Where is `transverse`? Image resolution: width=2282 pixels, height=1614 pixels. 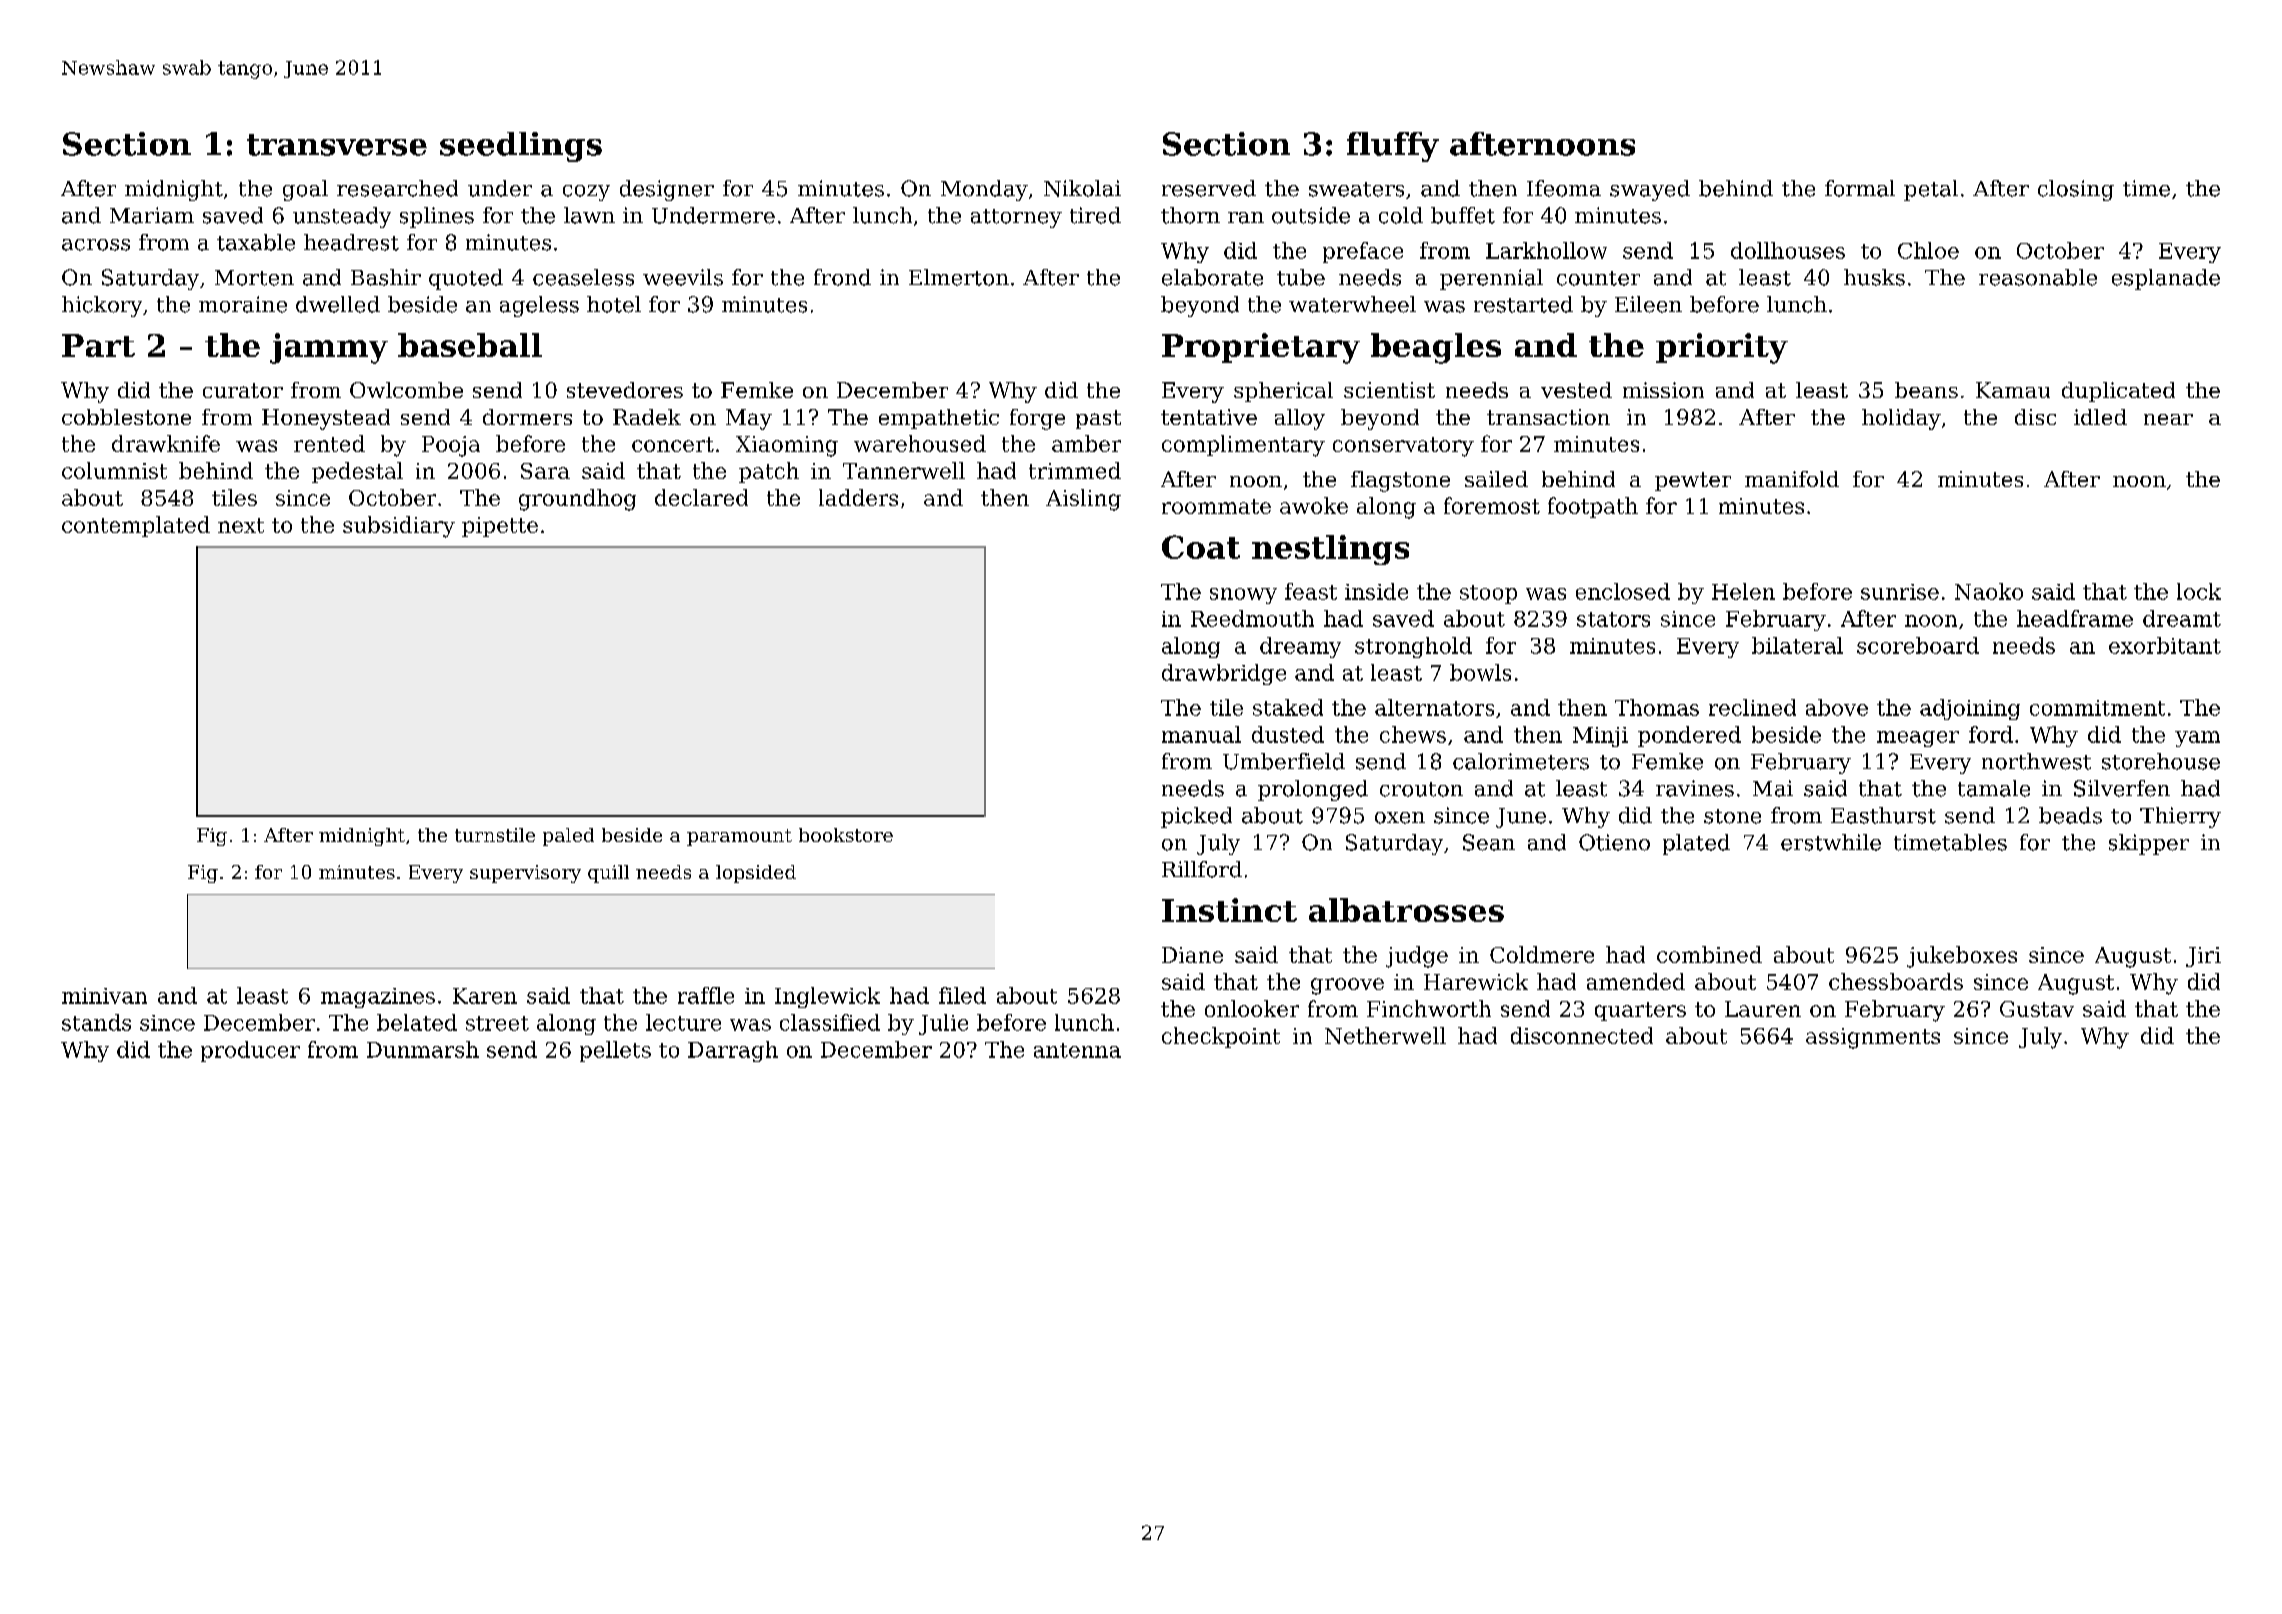 transverse is located at coordinates (337, 145).
